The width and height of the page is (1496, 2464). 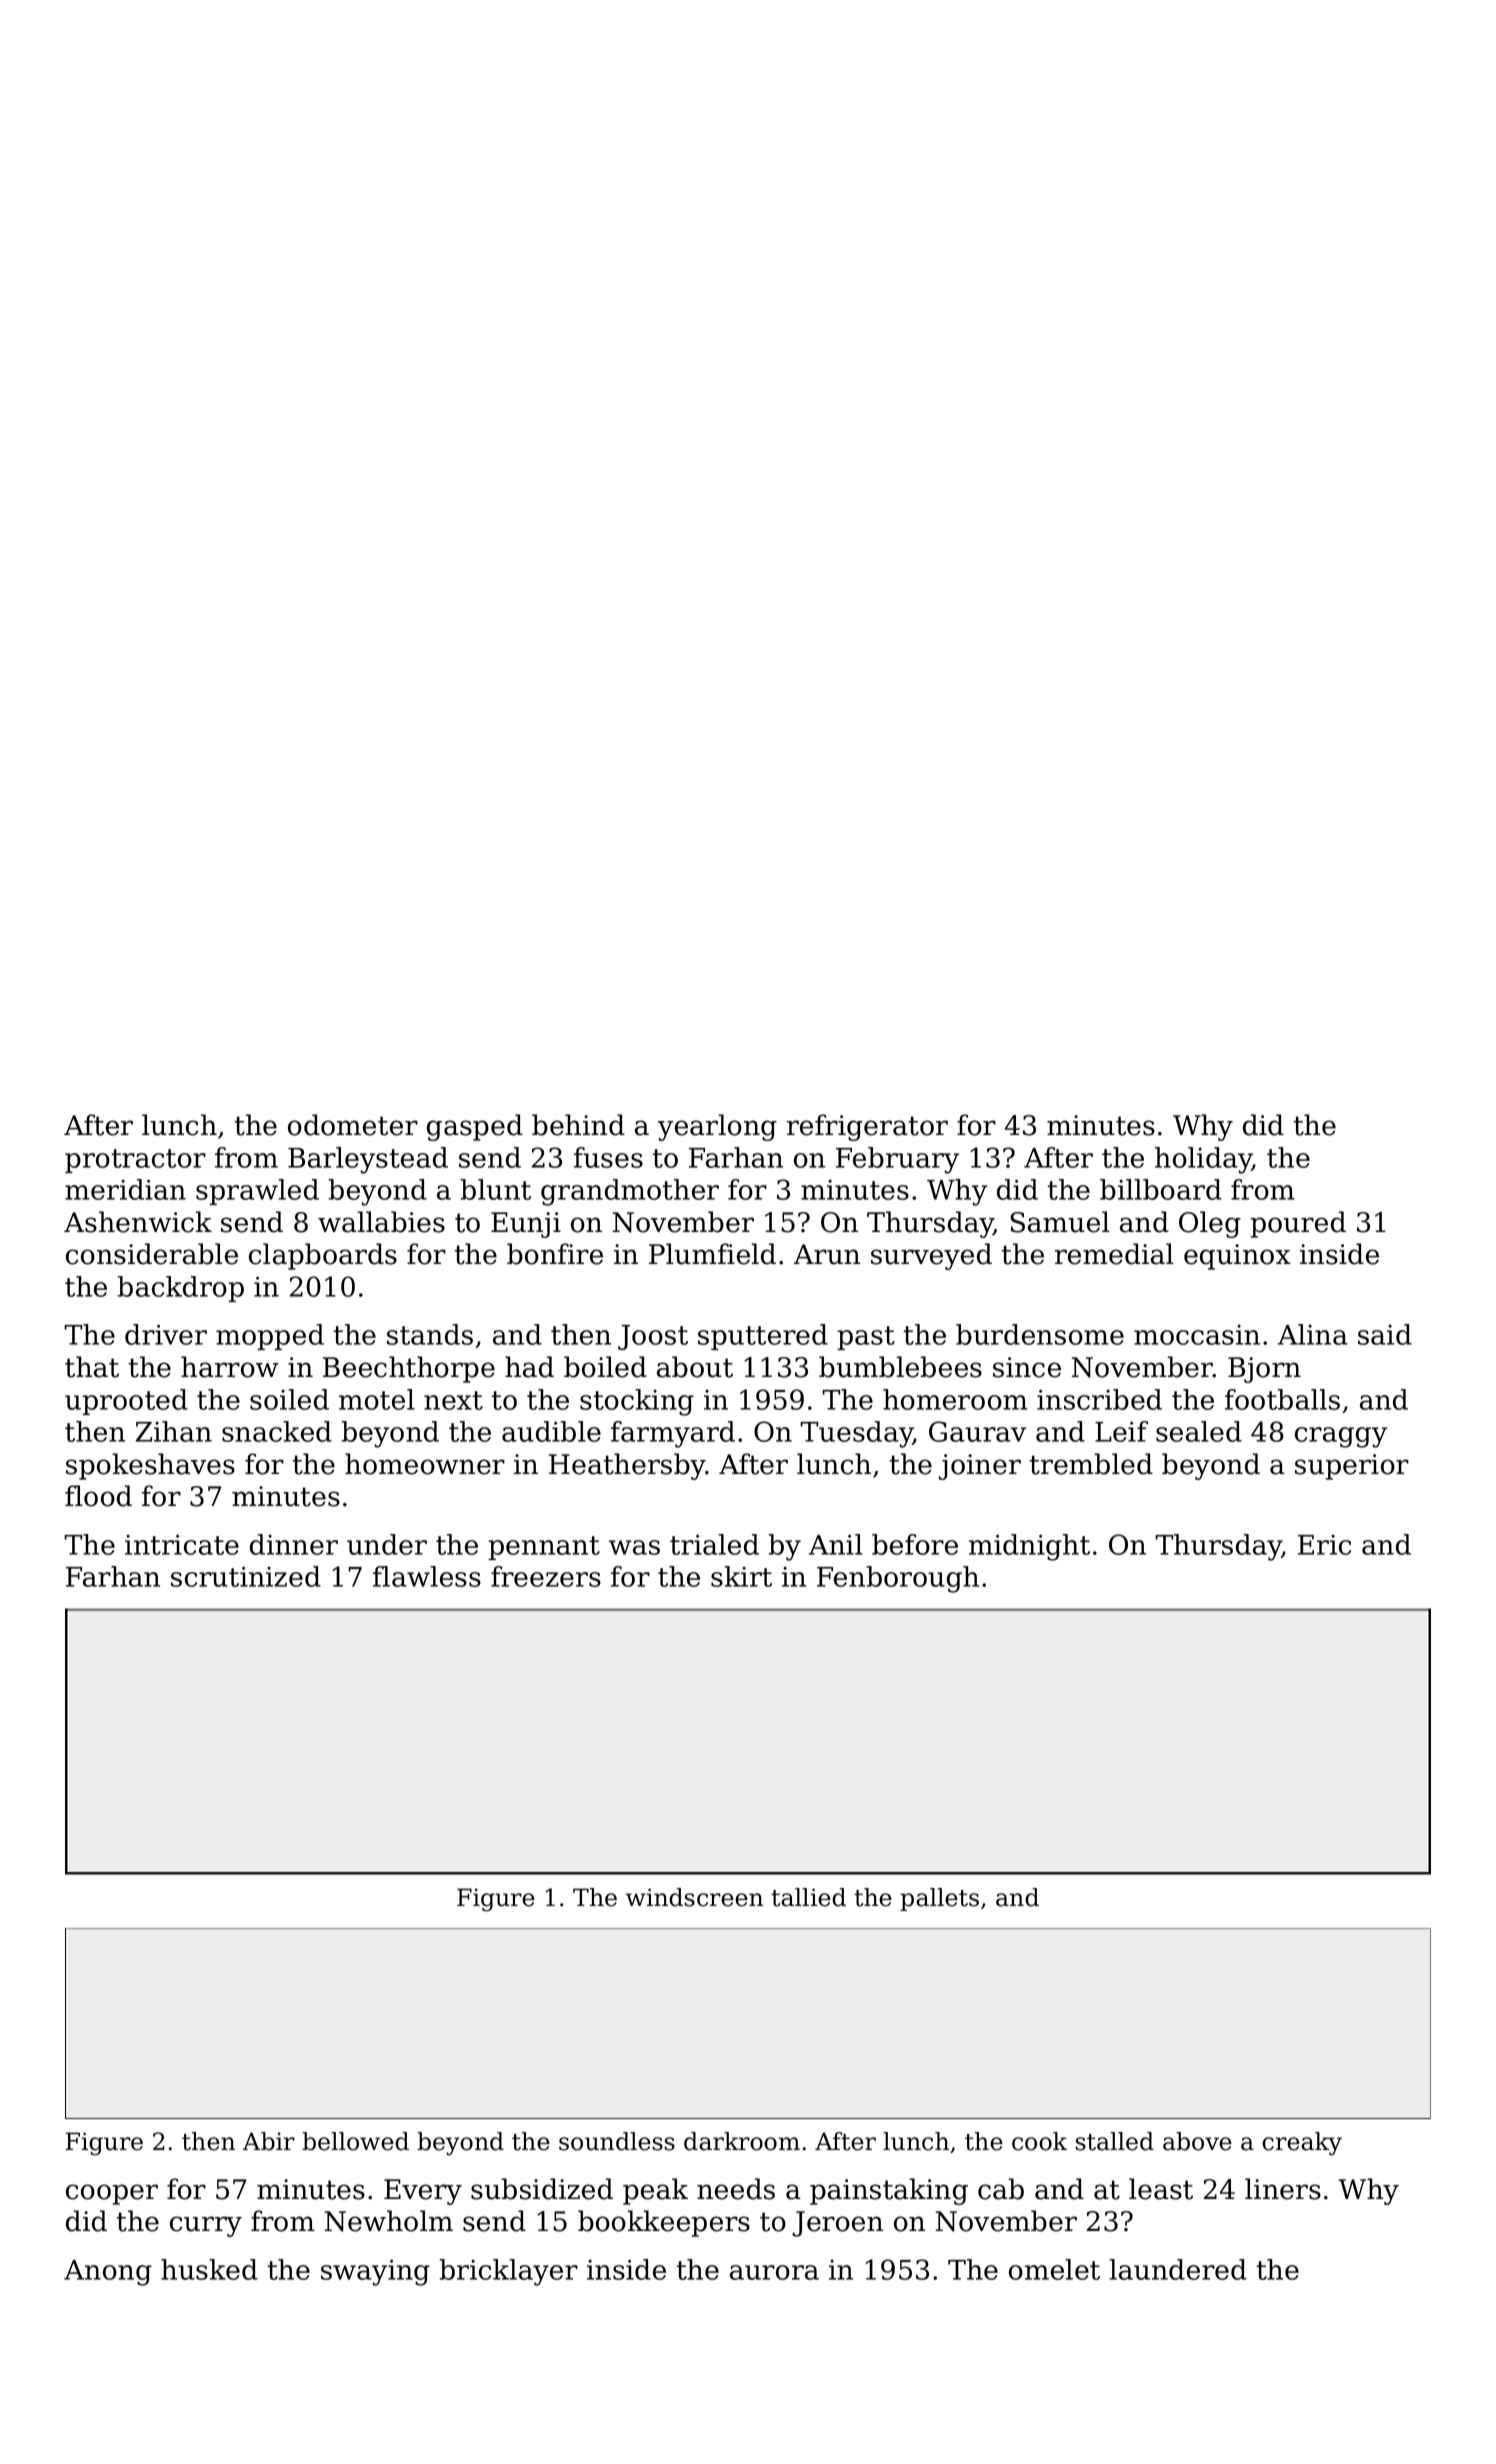 What do you see at coordinates (1302, 2144) in the page?
I see `creaky` at bounding box center [1302, 2144].
